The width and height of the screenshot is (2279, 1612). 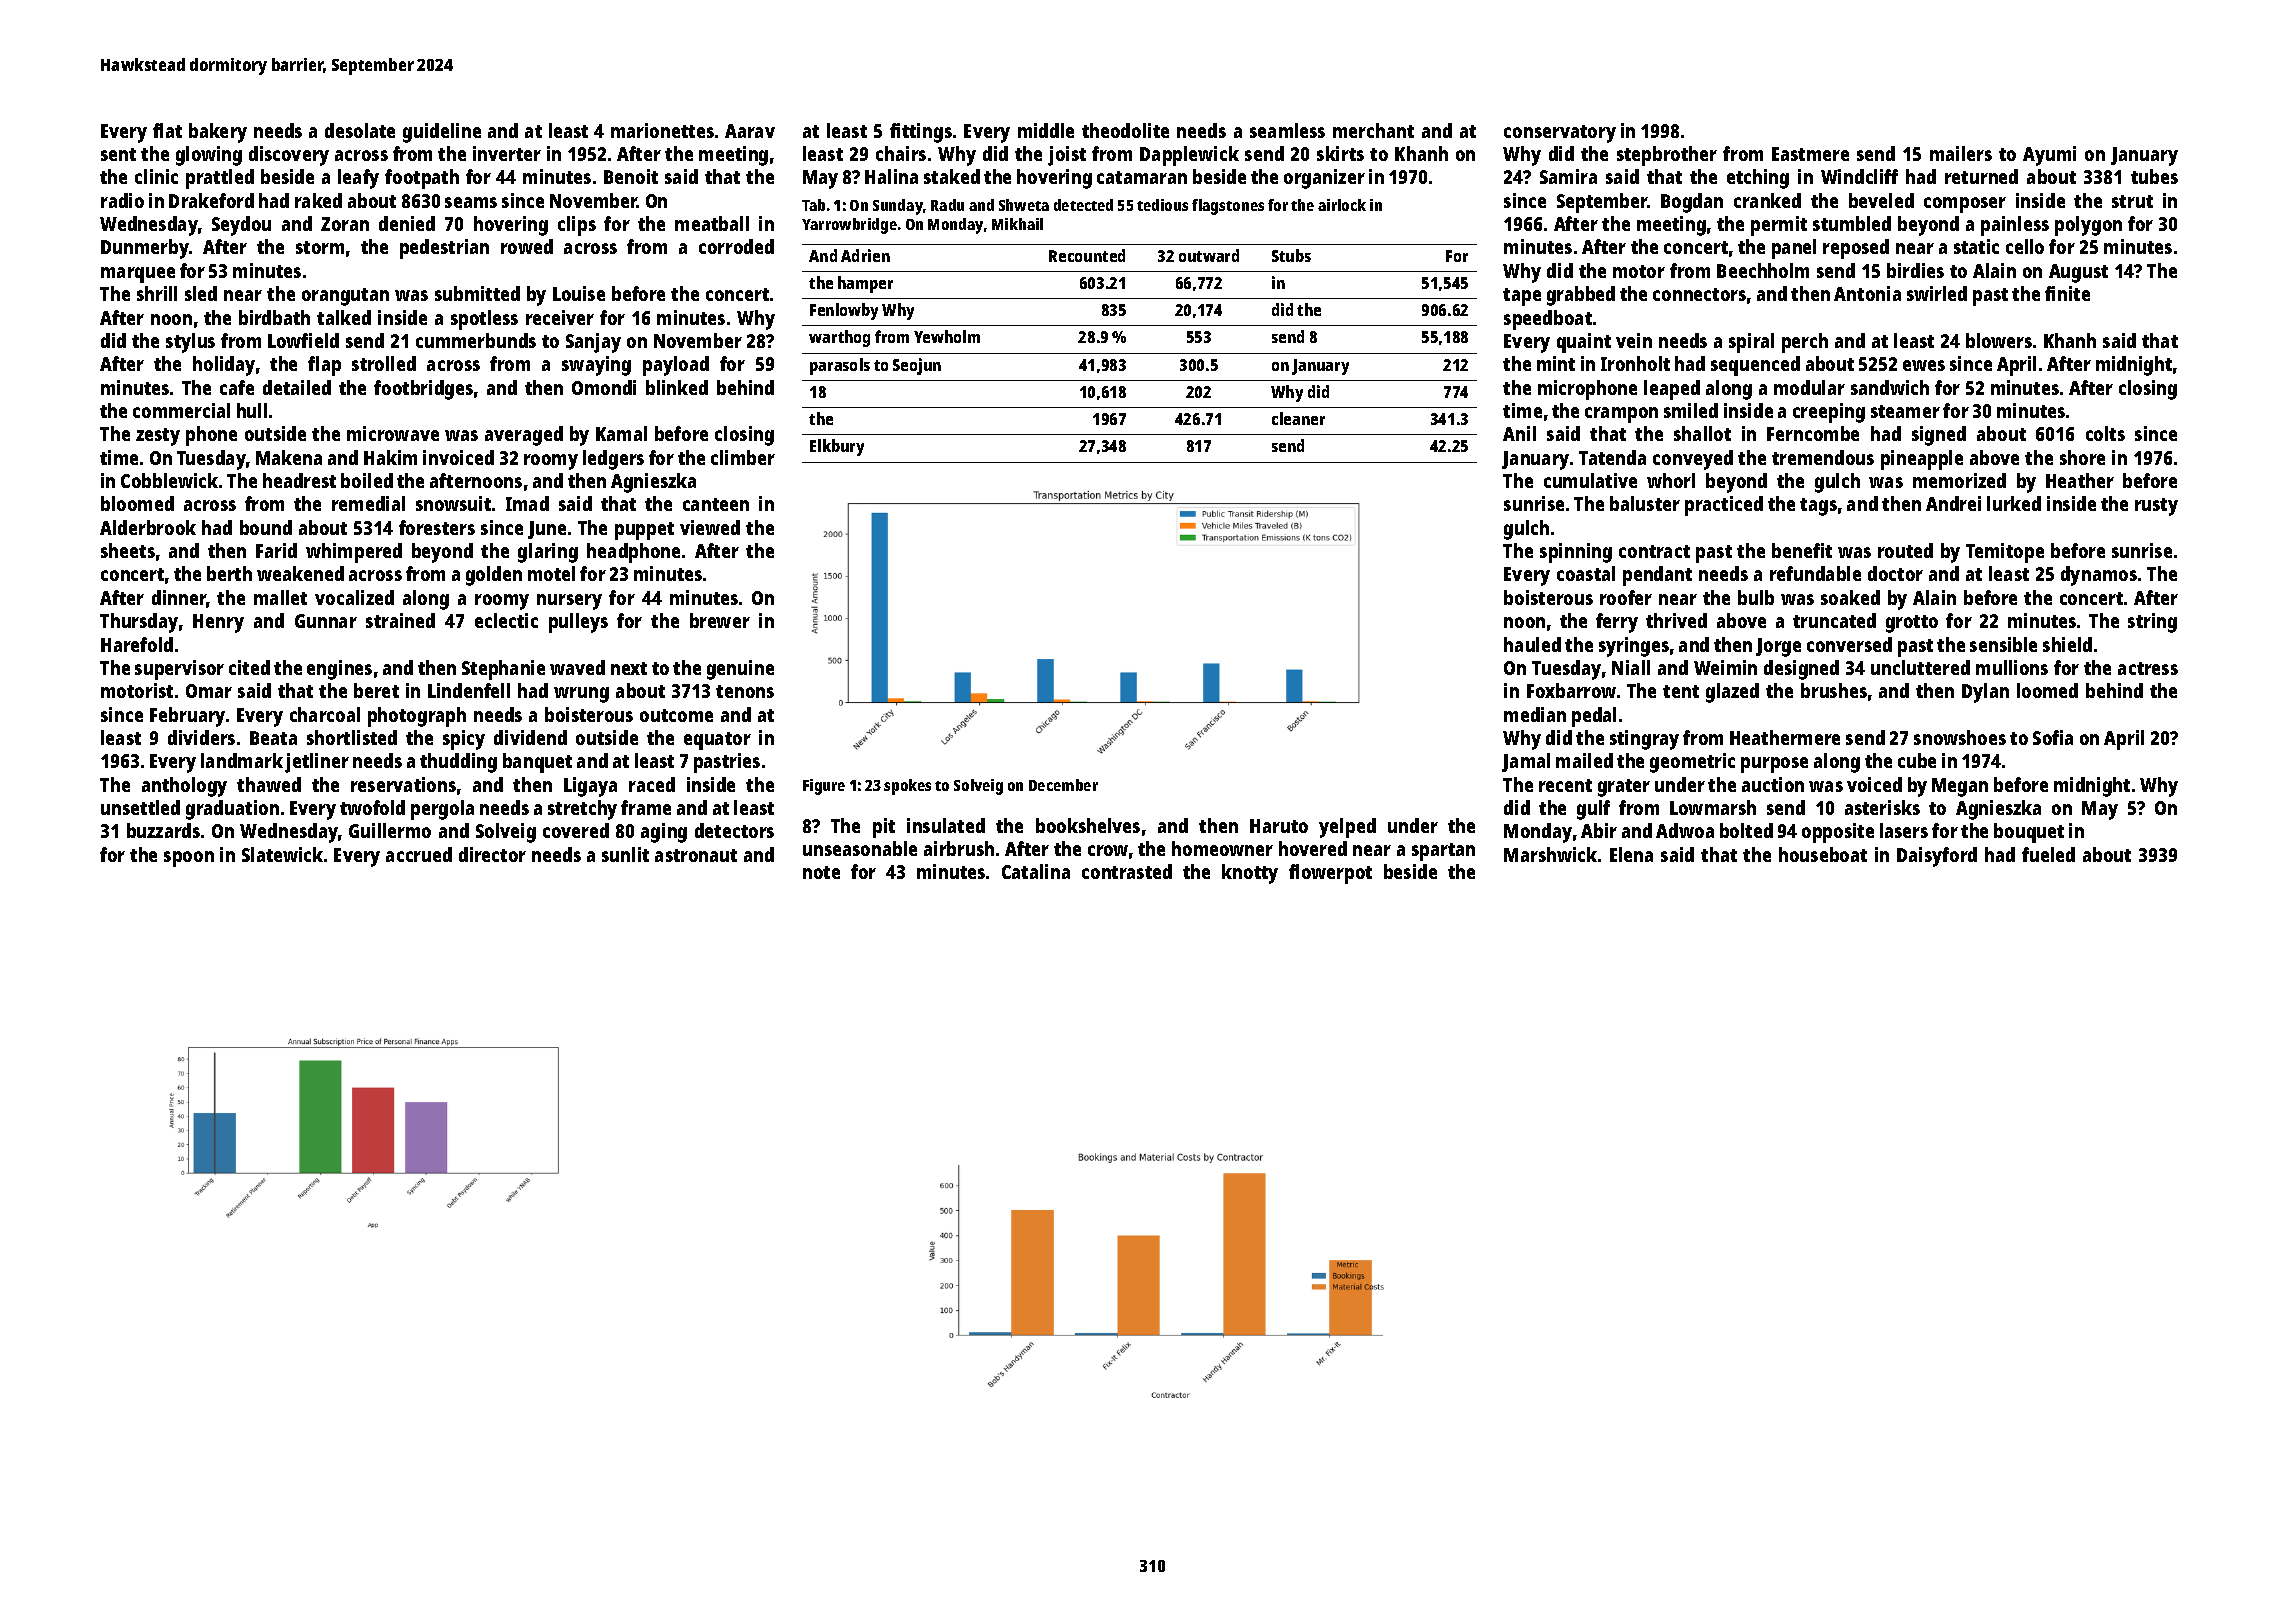 What do you see at coordinates (1576, 553) in the screenshot?
I see `spinning` at bounding box center [1576, 553].
